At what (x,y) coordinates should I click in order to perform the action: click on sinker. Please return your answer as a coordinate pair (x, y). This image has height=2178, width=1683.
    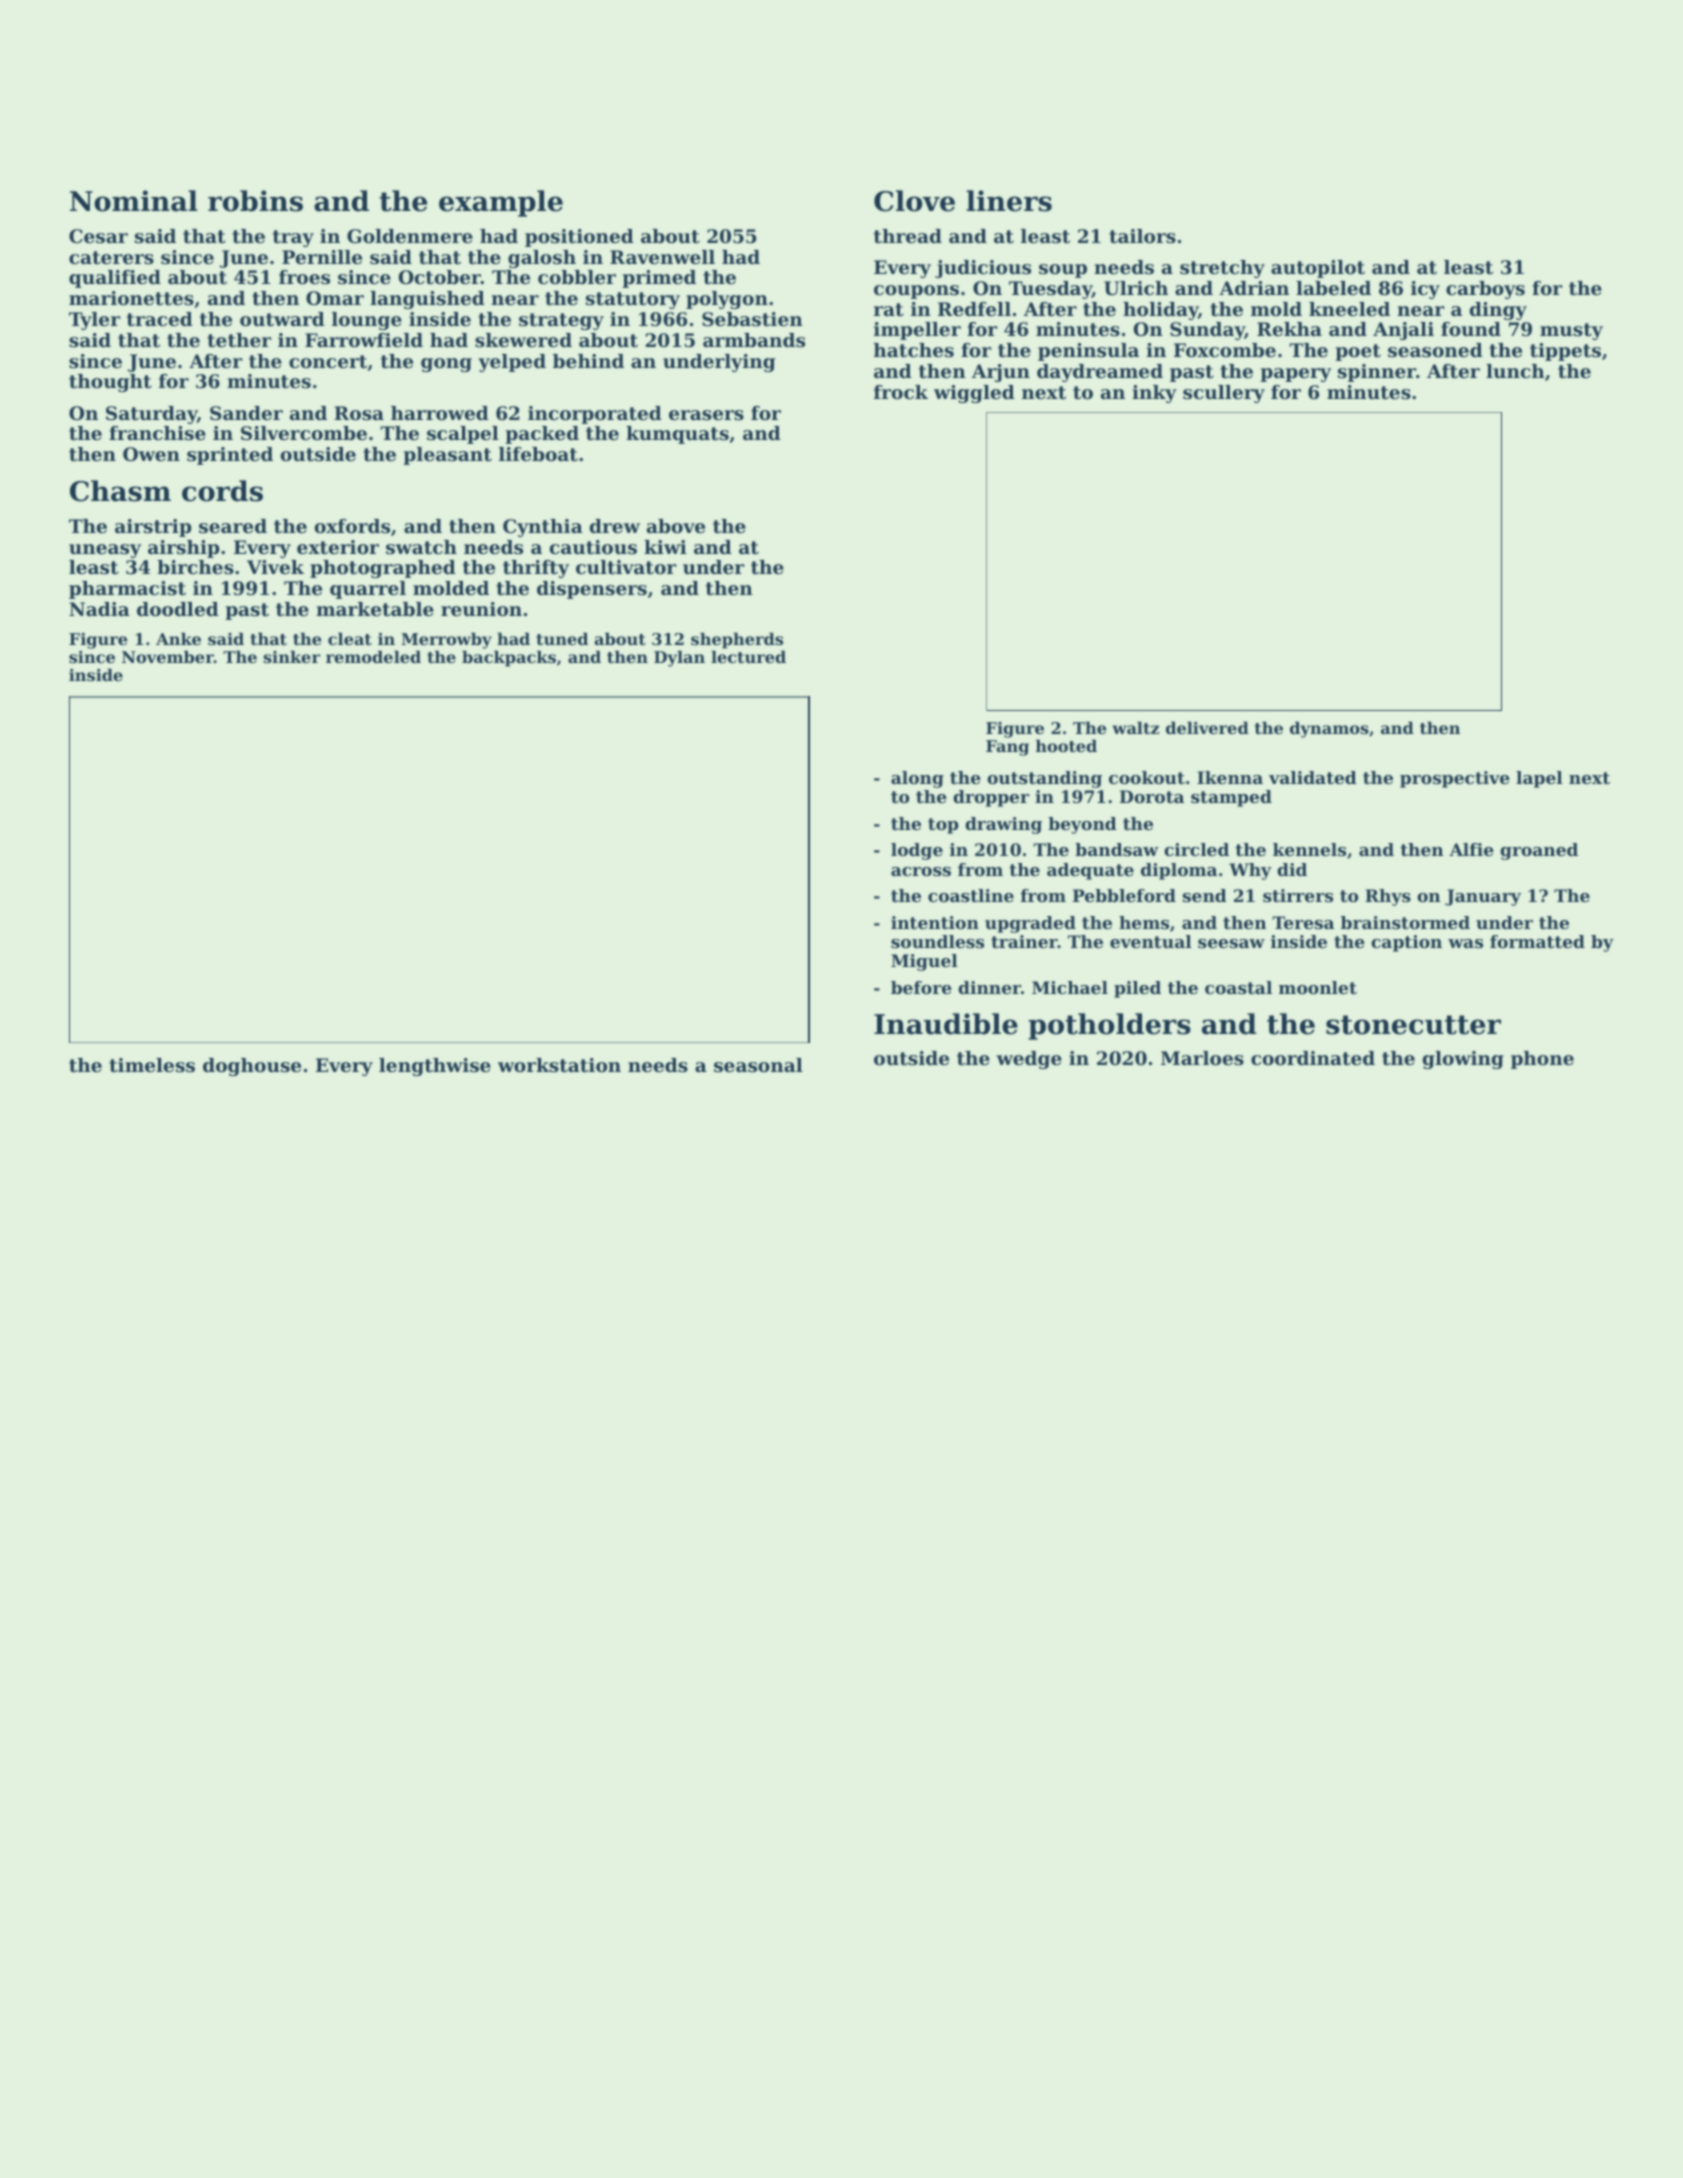
    Looking at the image, I should click on (291, 656).
